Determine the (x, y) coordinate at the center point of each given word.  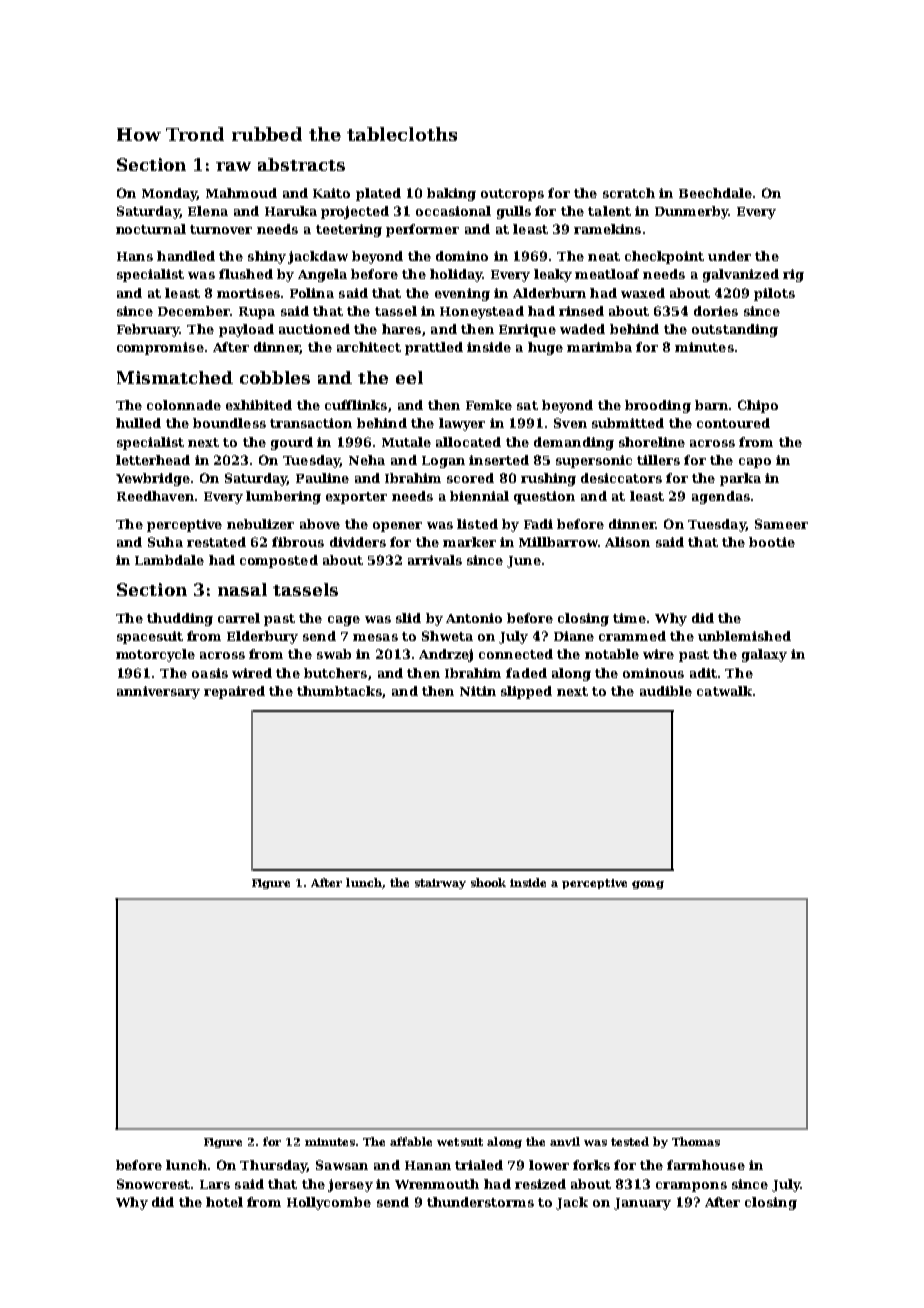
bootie (772, 542)
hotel (224, 1202)
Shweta (447, 636)
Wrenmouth (437, 1184)
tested (630, 1141)
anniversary (158, 692)
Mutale (406, 442)
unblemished (744, 636)
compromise (160, 348)
